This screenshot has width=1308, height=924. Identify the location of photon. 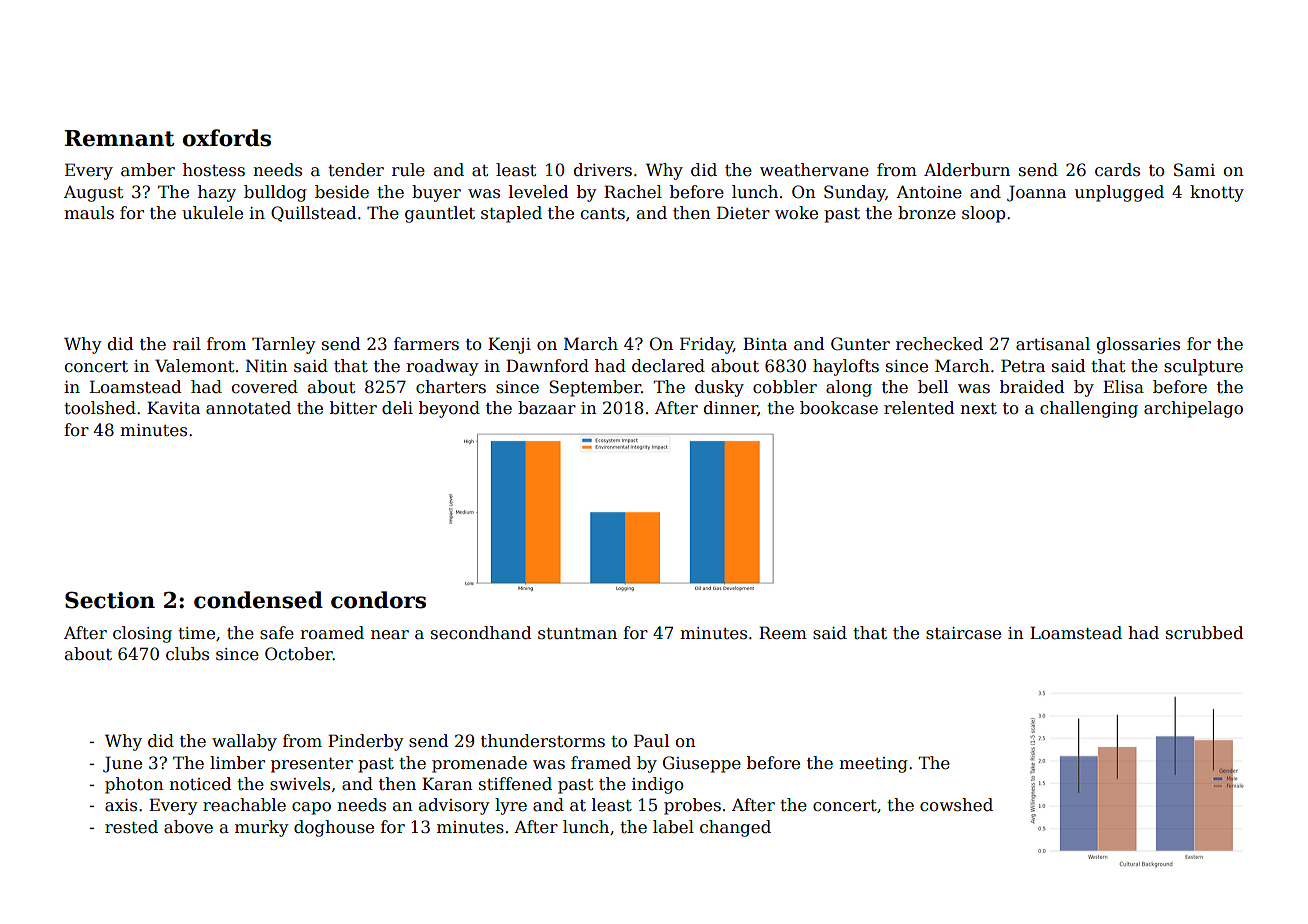
(134, 785).
